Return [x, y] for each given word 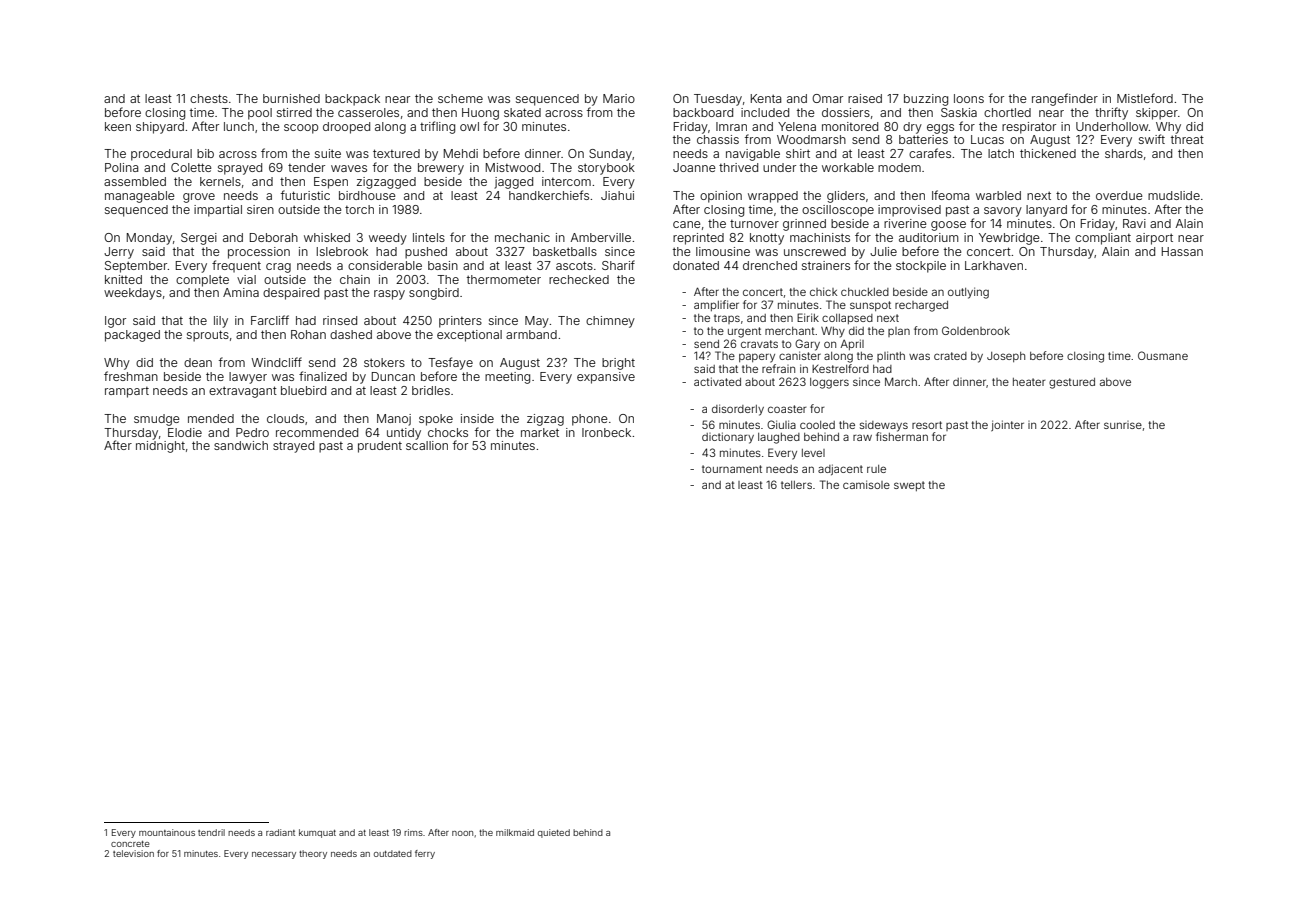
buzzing [926, 100]
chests [209, 98]
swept [909, 486]
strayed [293, 447]
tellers [796, 485]
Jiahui [617, 195]
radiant [280, 832]
